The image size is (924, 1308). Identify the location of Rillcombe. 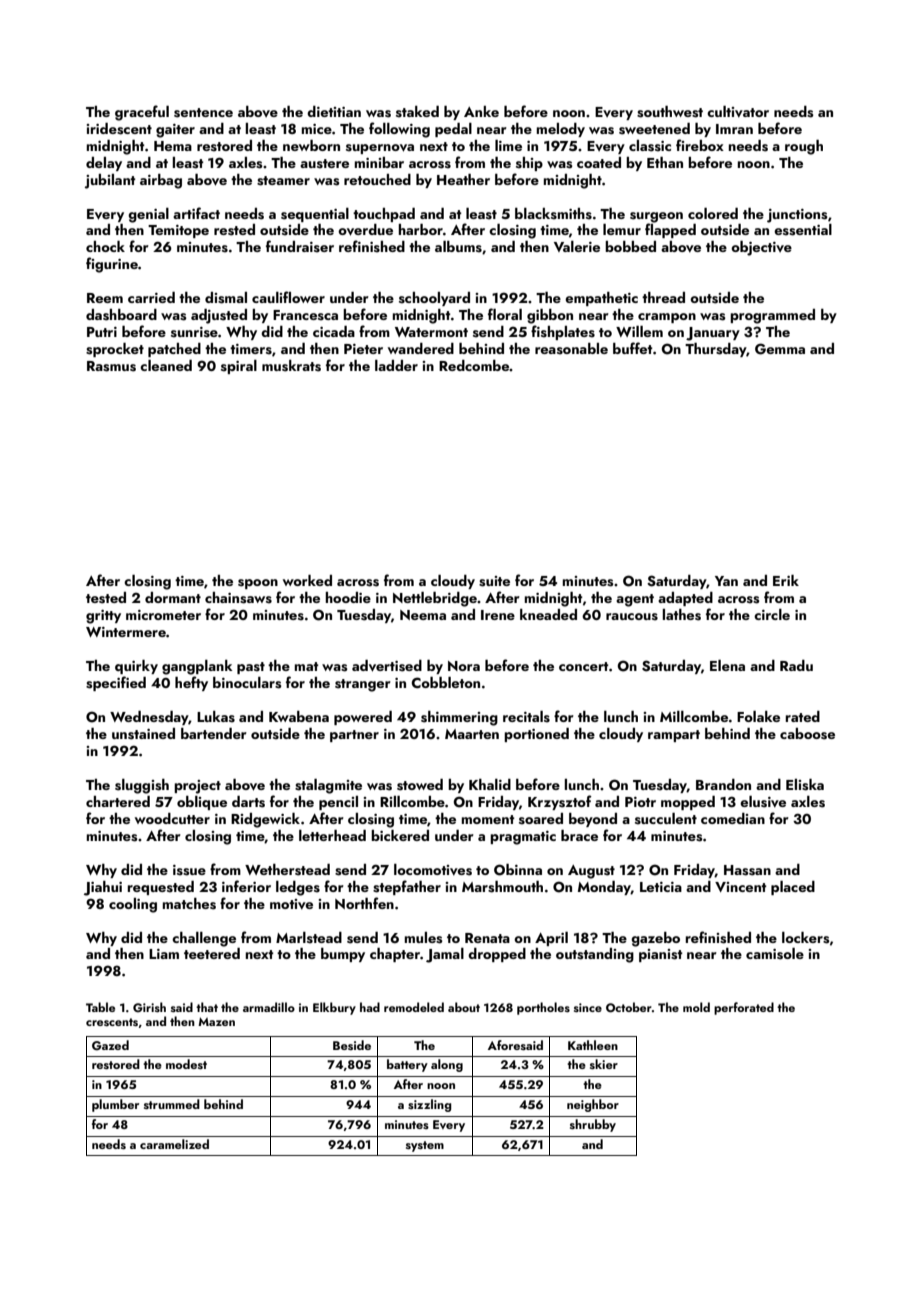
(412, 801).
